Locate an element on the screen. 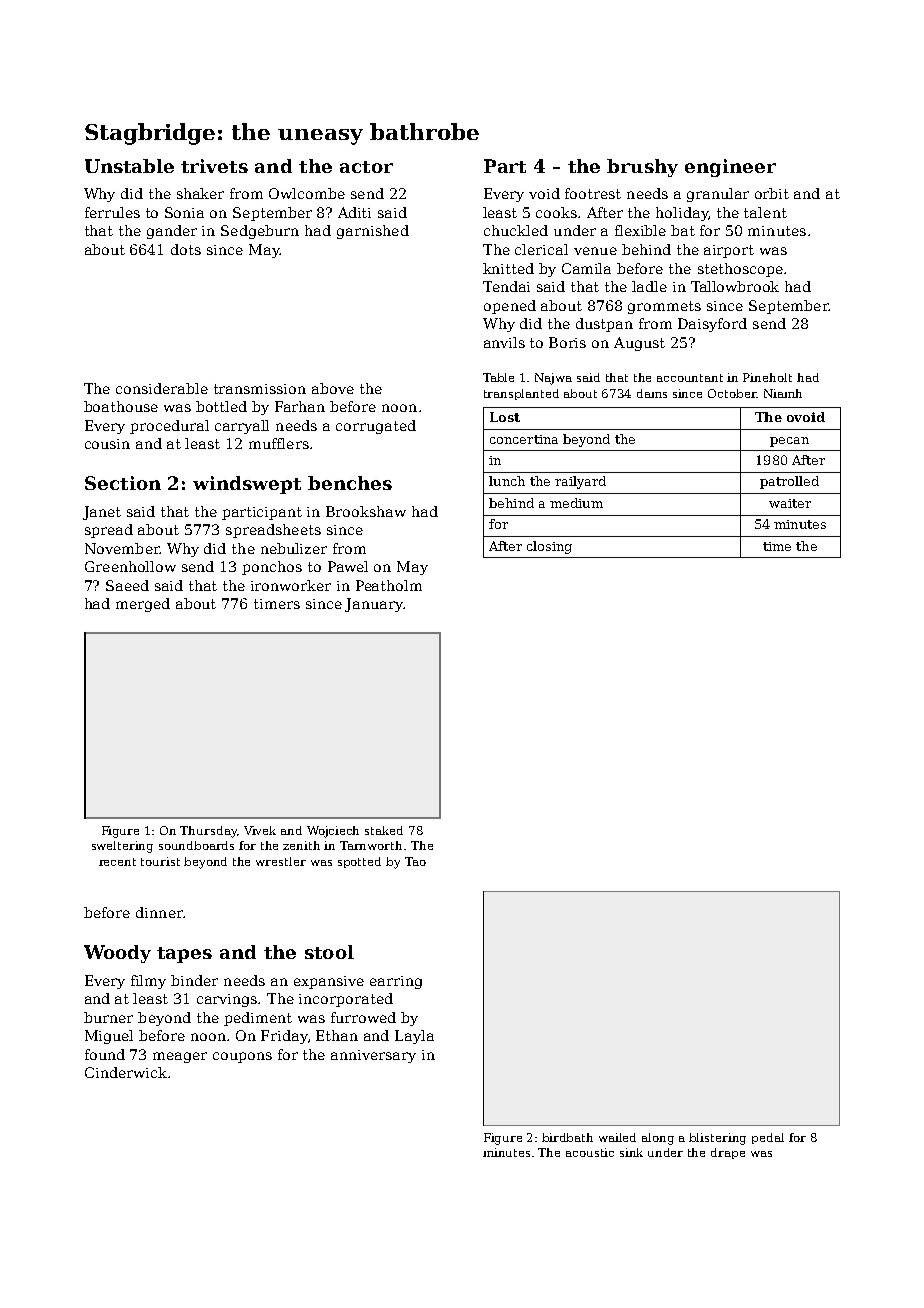 The height and width of the screenshot is (1308, 924). ferrules is located at coordinates (112, 212).
